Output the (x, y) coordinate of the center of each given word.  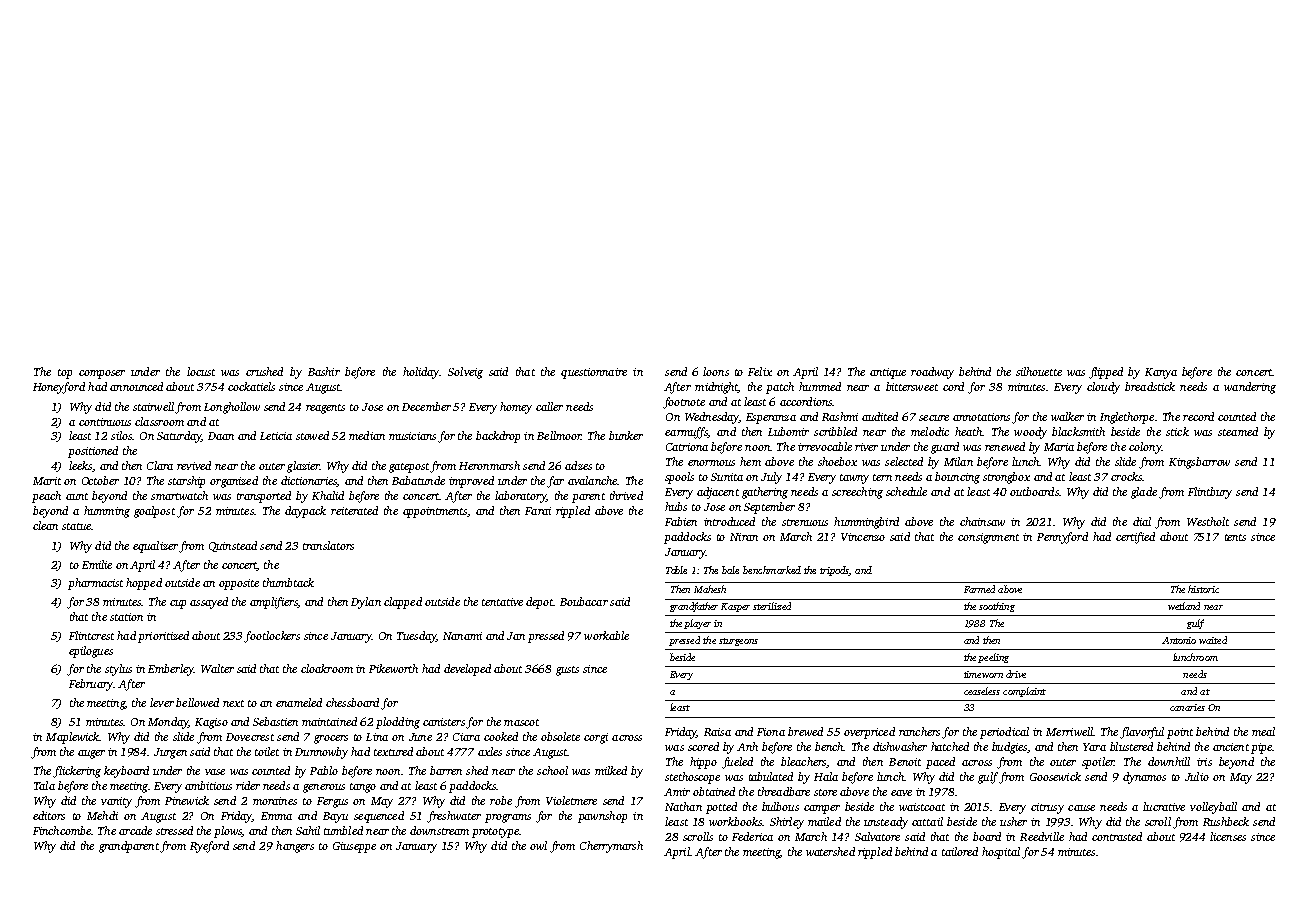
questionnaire (594, 373)
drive (1016, 674)
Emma (276, 816)
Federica (752, 836)
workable (606, 635)
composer (102, 374)
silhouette (1039, 371)
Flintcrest (91, 635)
